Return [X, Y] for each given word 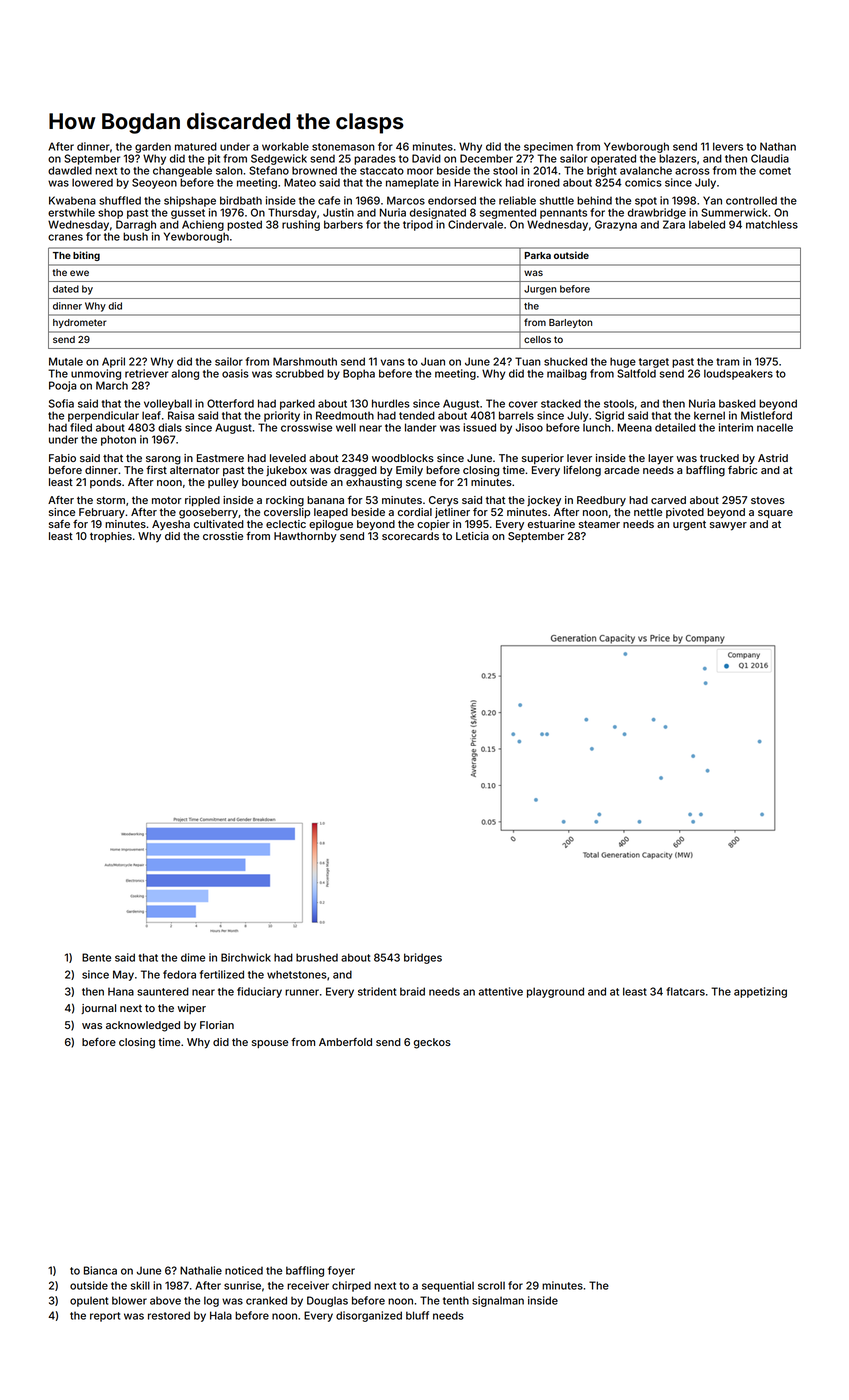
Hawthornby [305, 537]
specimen [548, 147]
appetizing [760, 992]
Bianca [100, 1270]
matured [196, 146]
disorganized [369, 1316]
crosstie [223, 536]
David [426, 158]
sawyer [728, 526]
